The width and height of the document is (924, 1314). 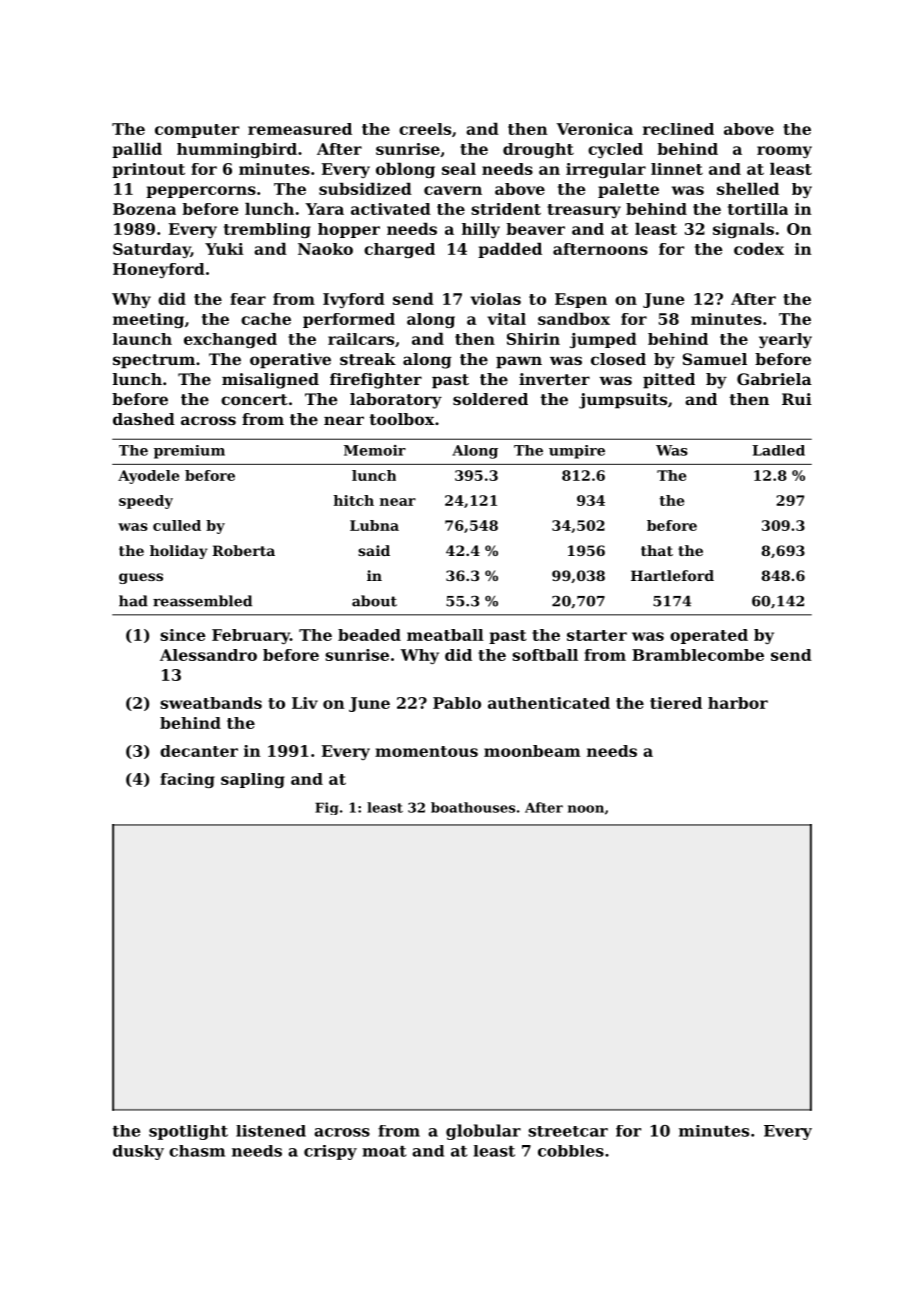 I want to click on since, so click(x=183, y=635).
